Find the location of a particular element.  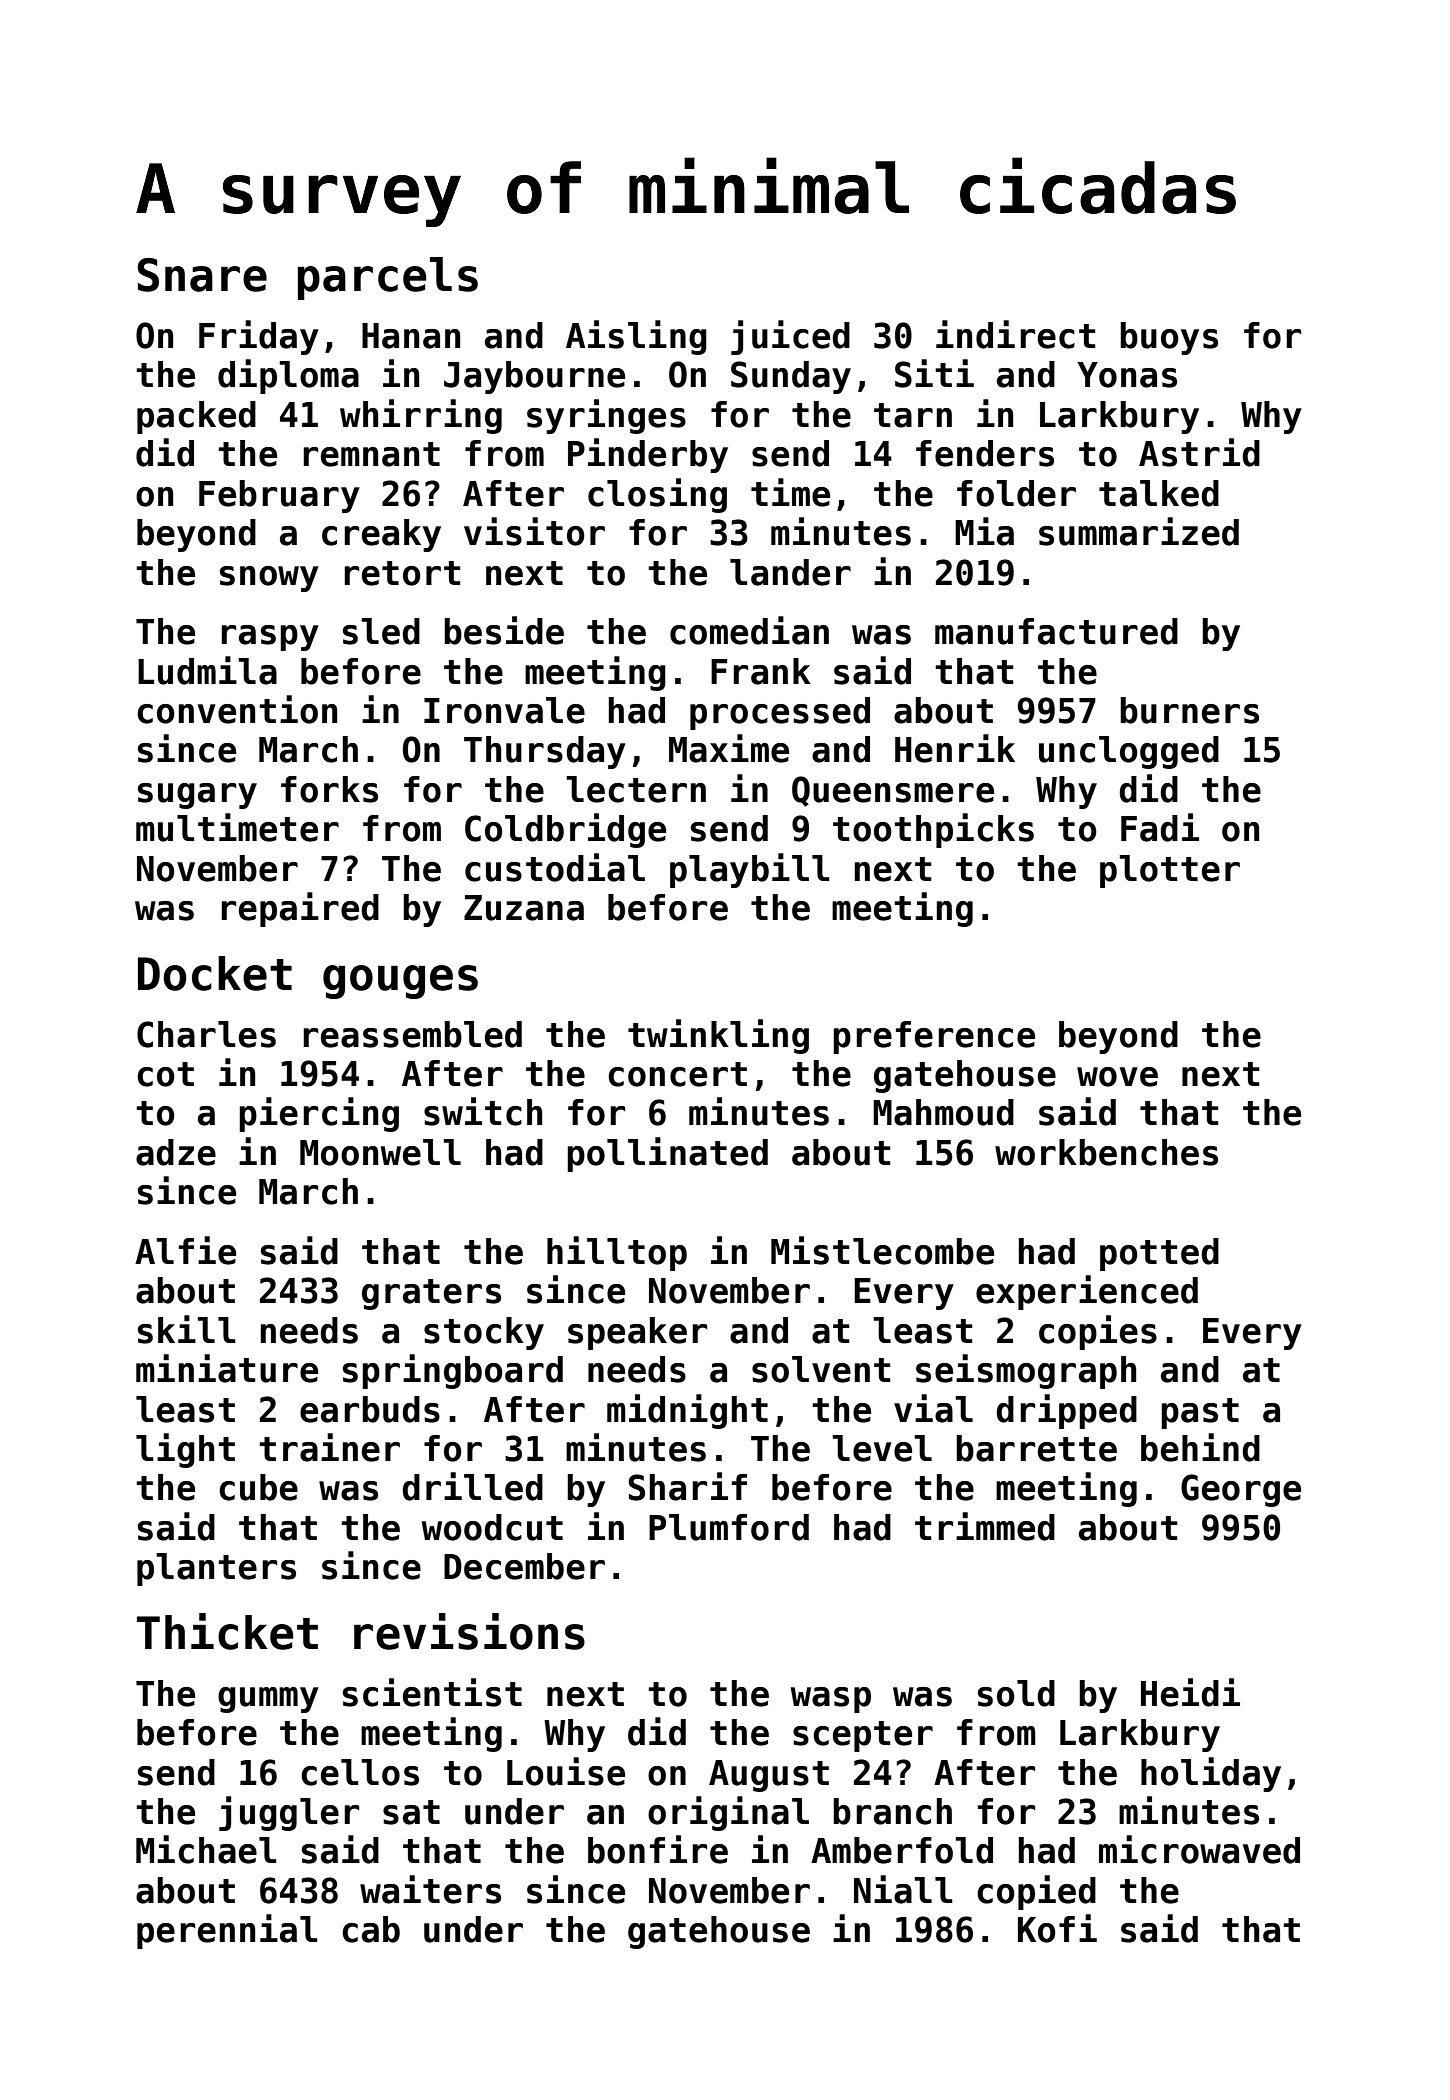

diploma is located at coordinates (288, 376).
